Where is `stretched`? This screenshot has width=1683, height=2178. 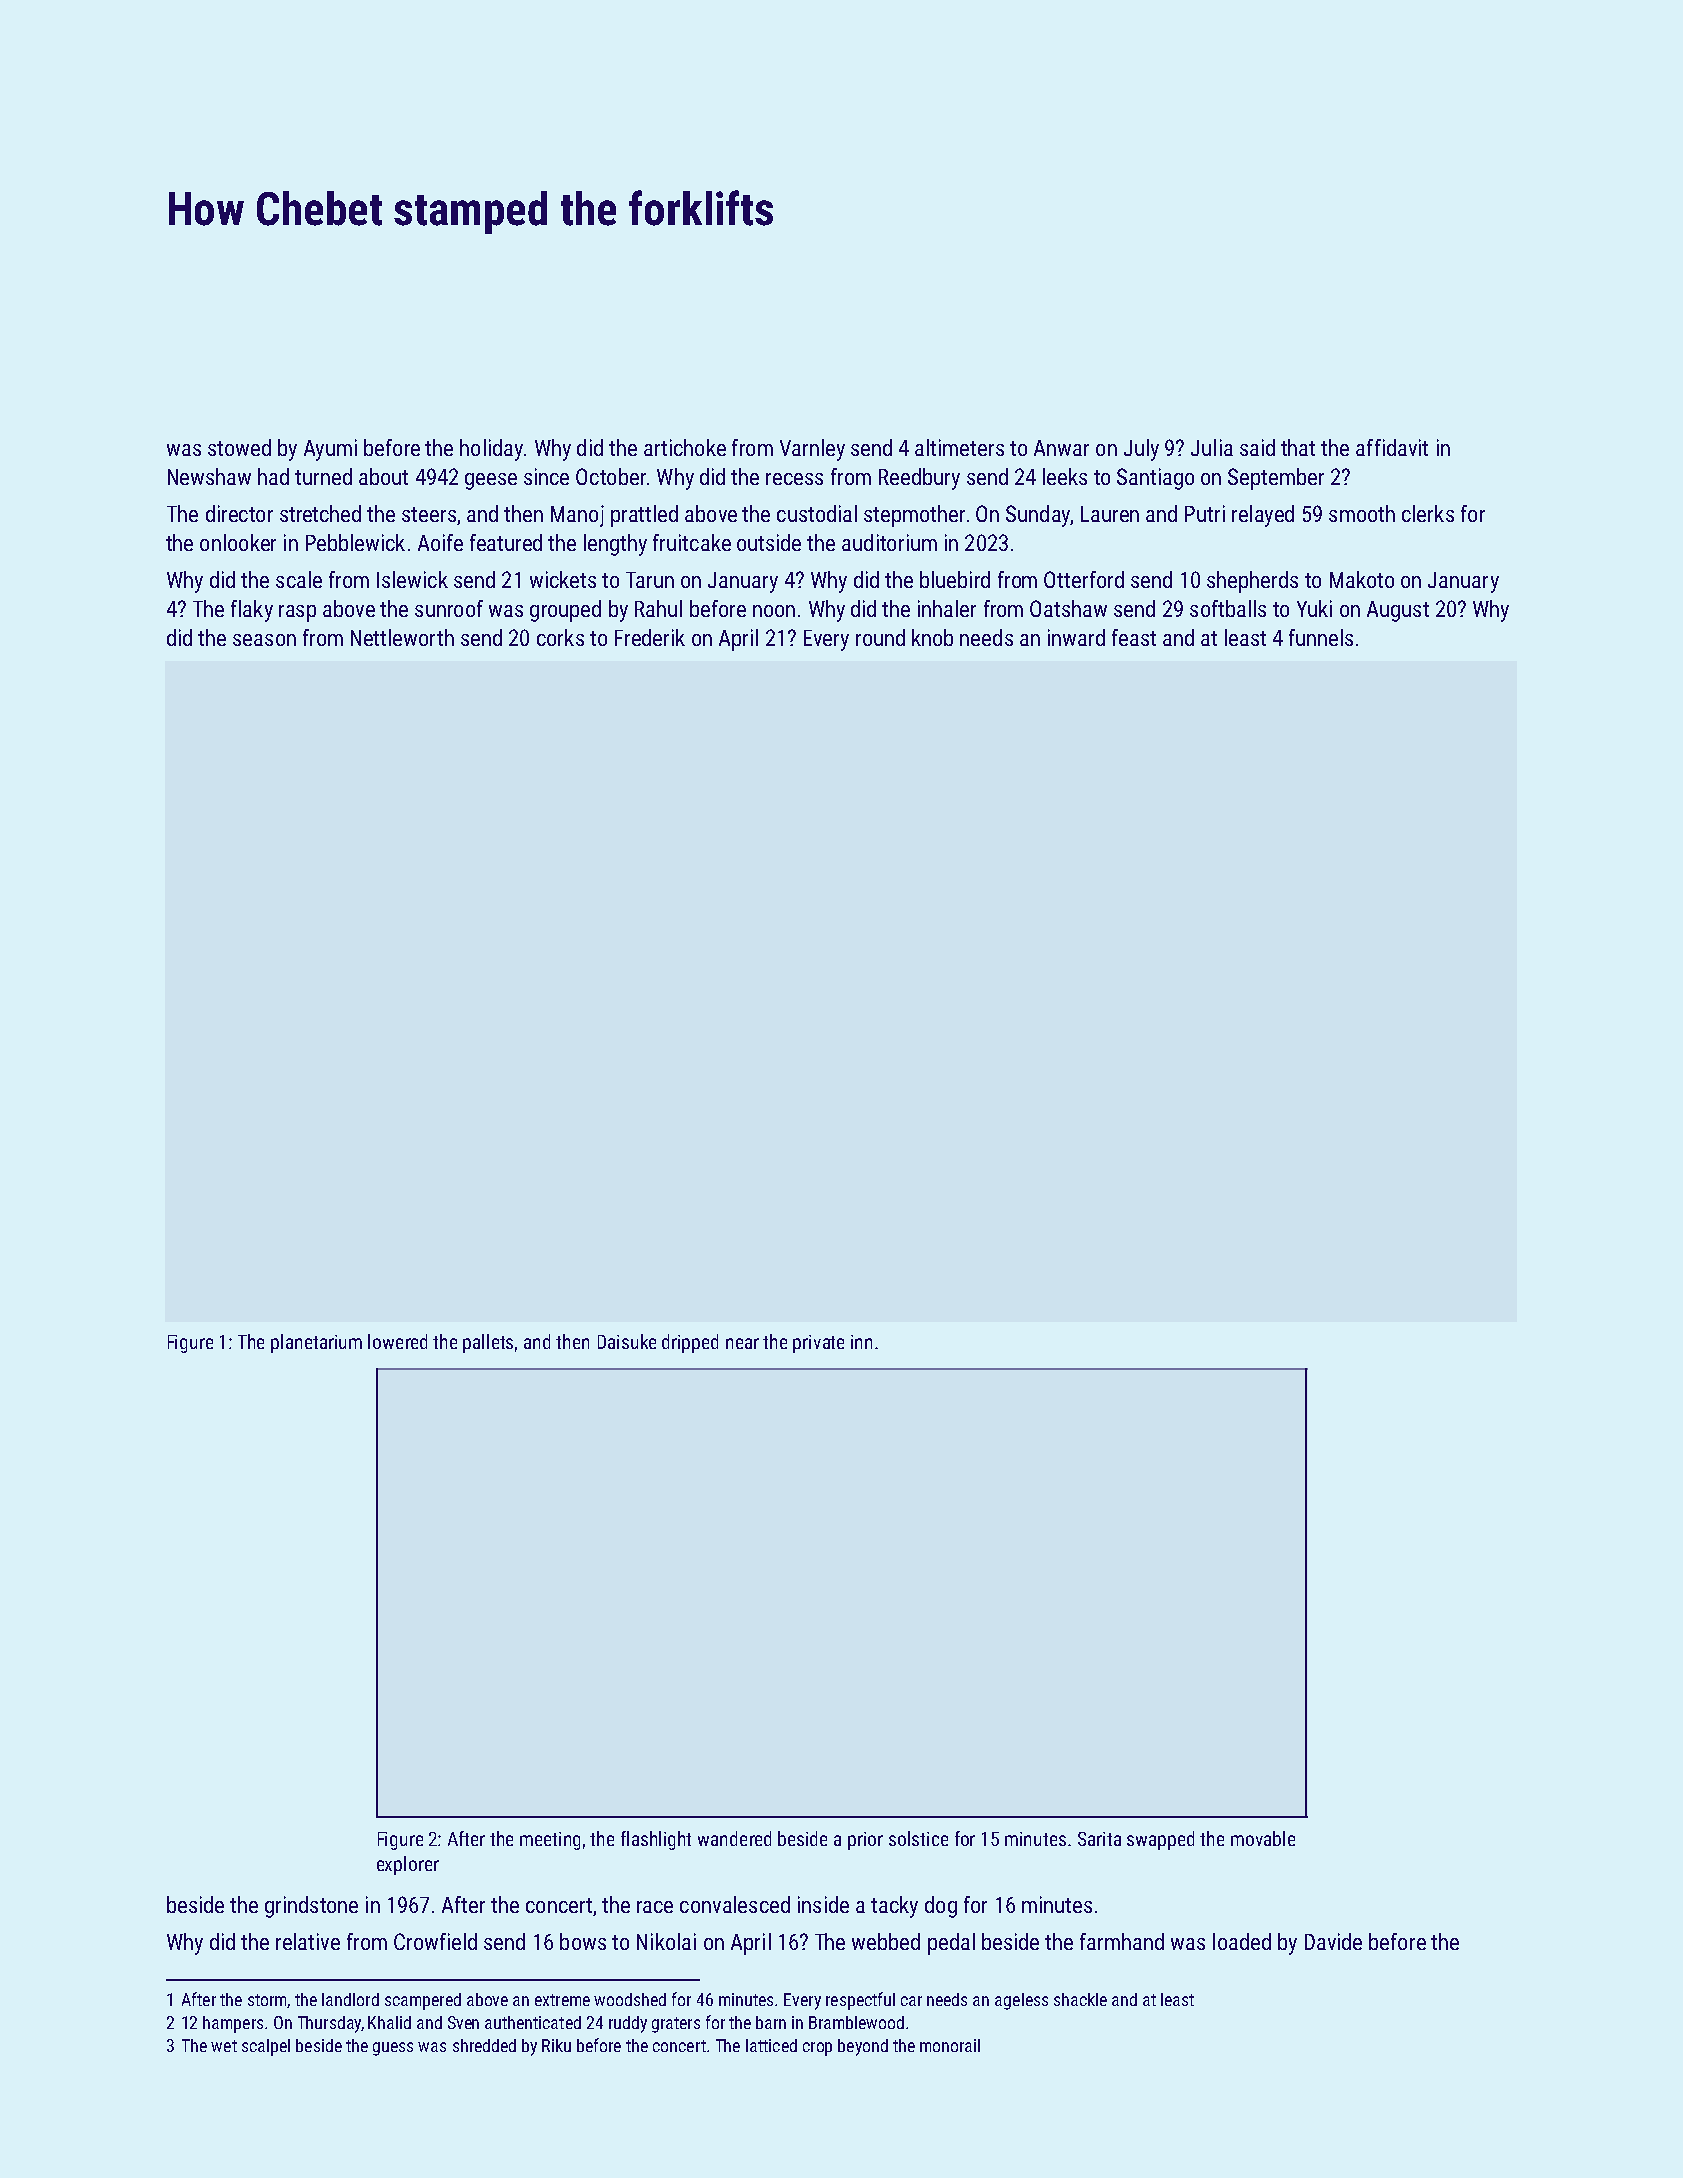 stretched is located at coordinates (320, 513).
